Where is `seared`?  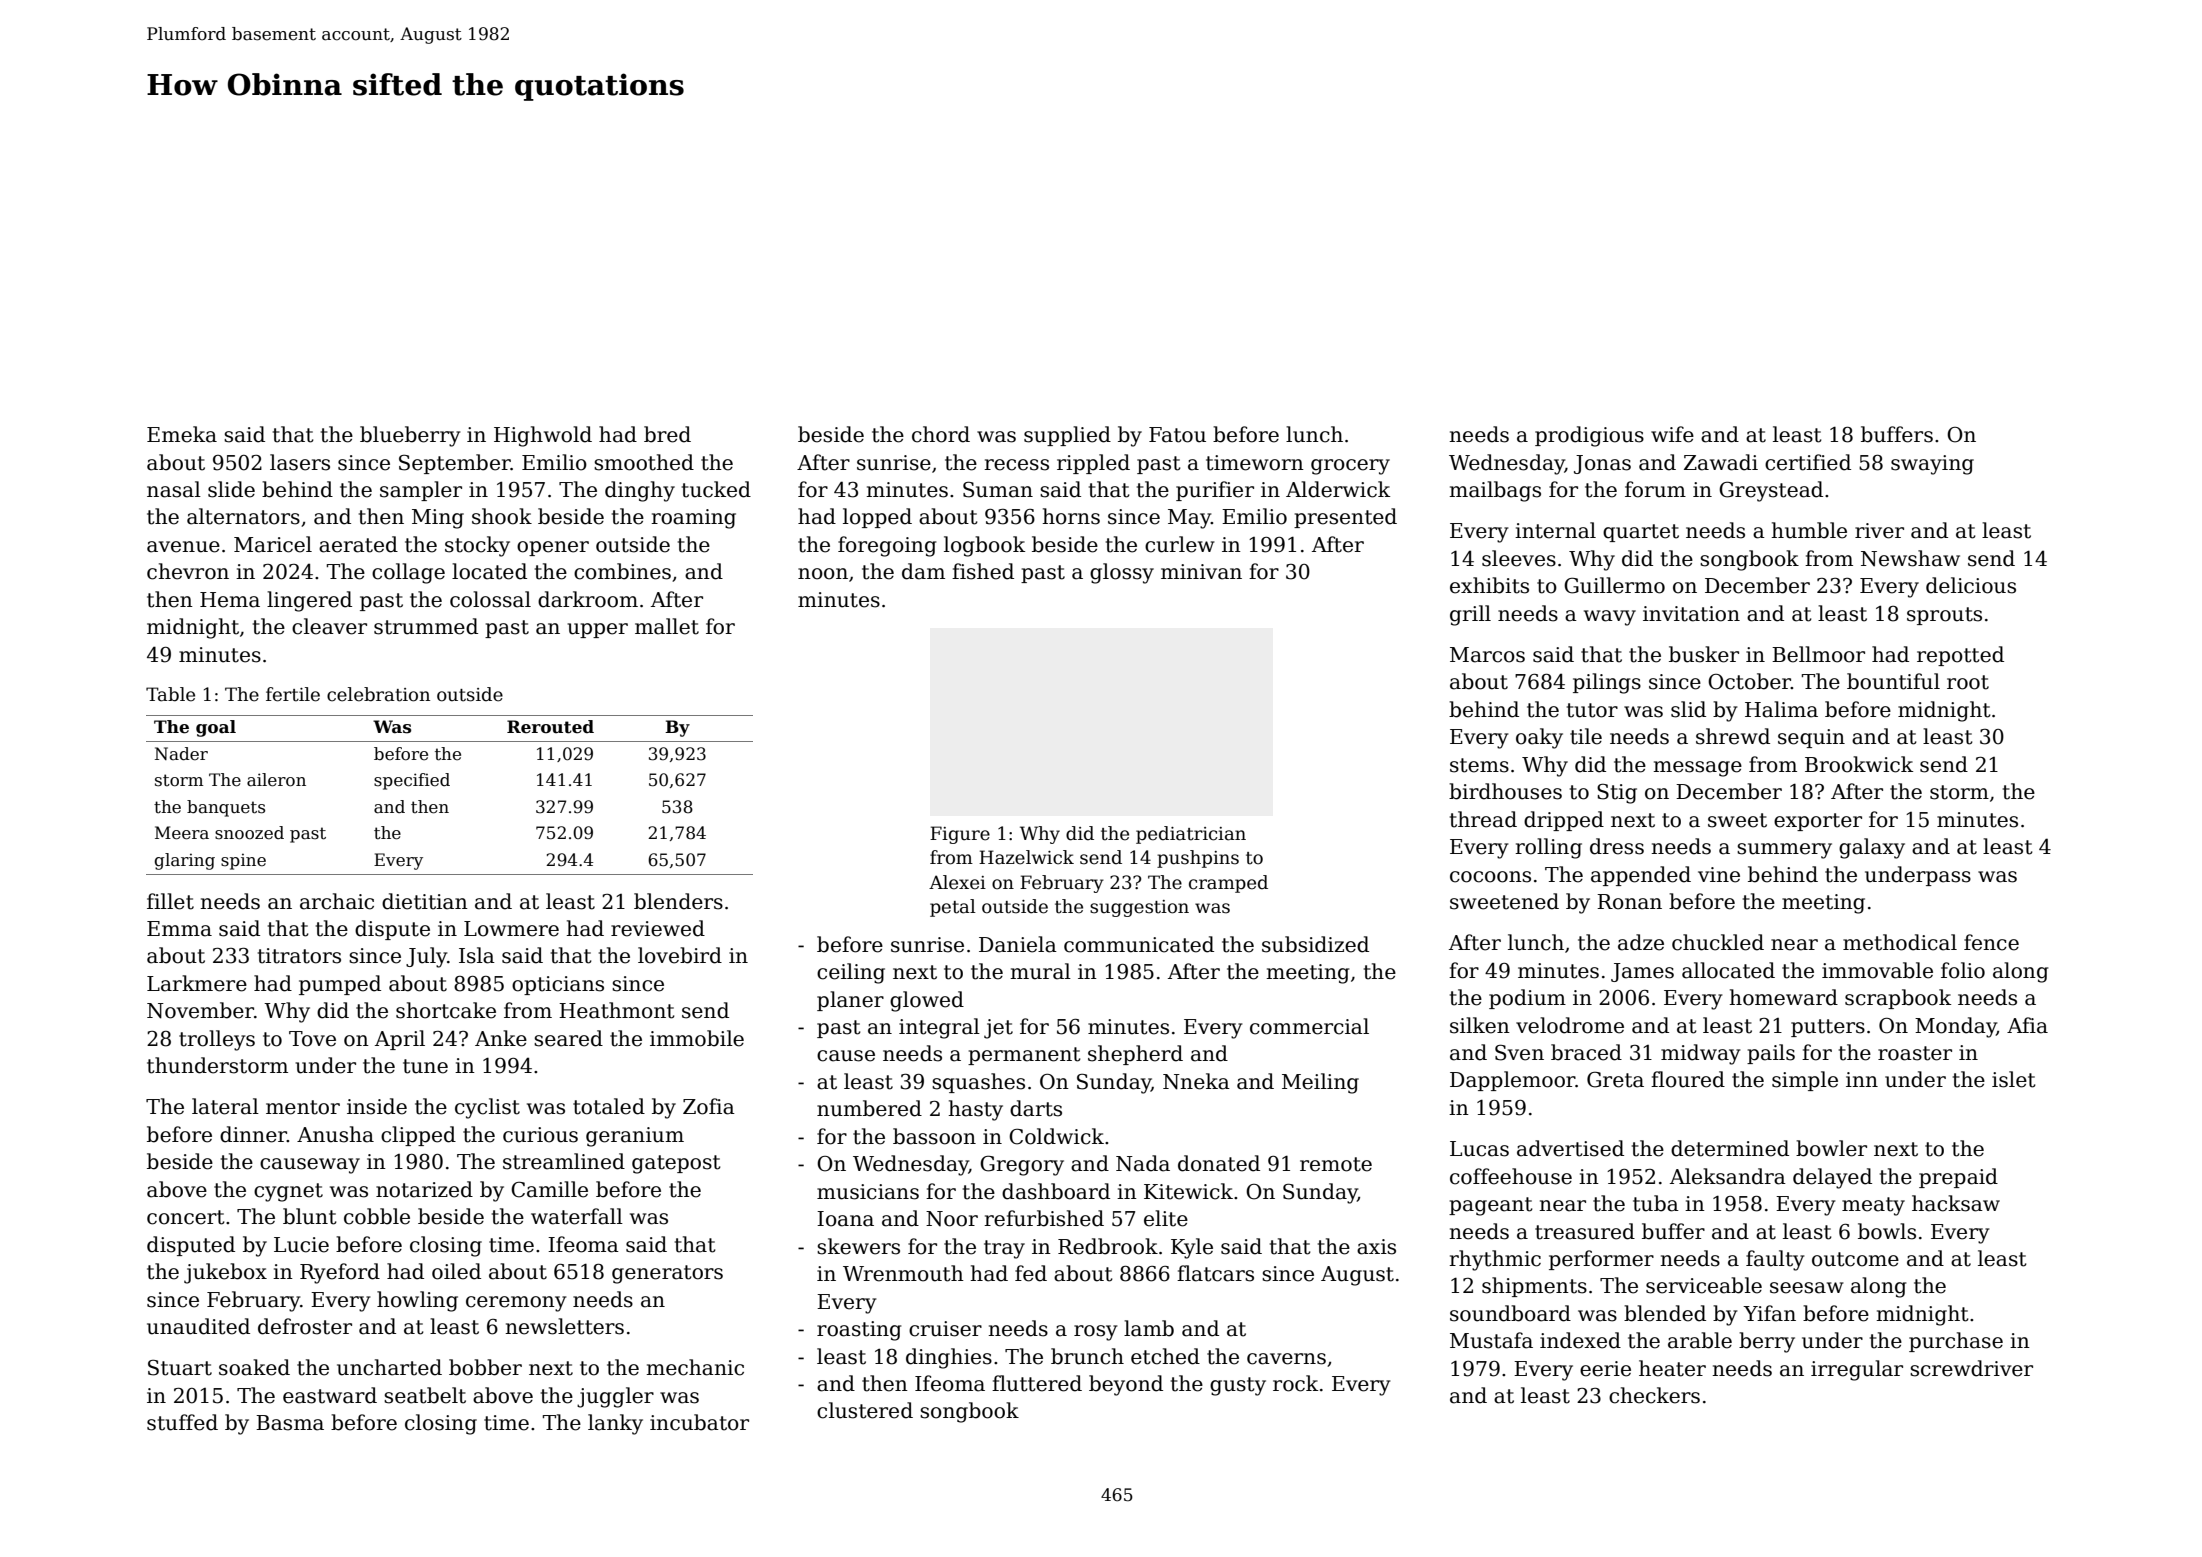 seared is located at coordinates (568, 1038).
